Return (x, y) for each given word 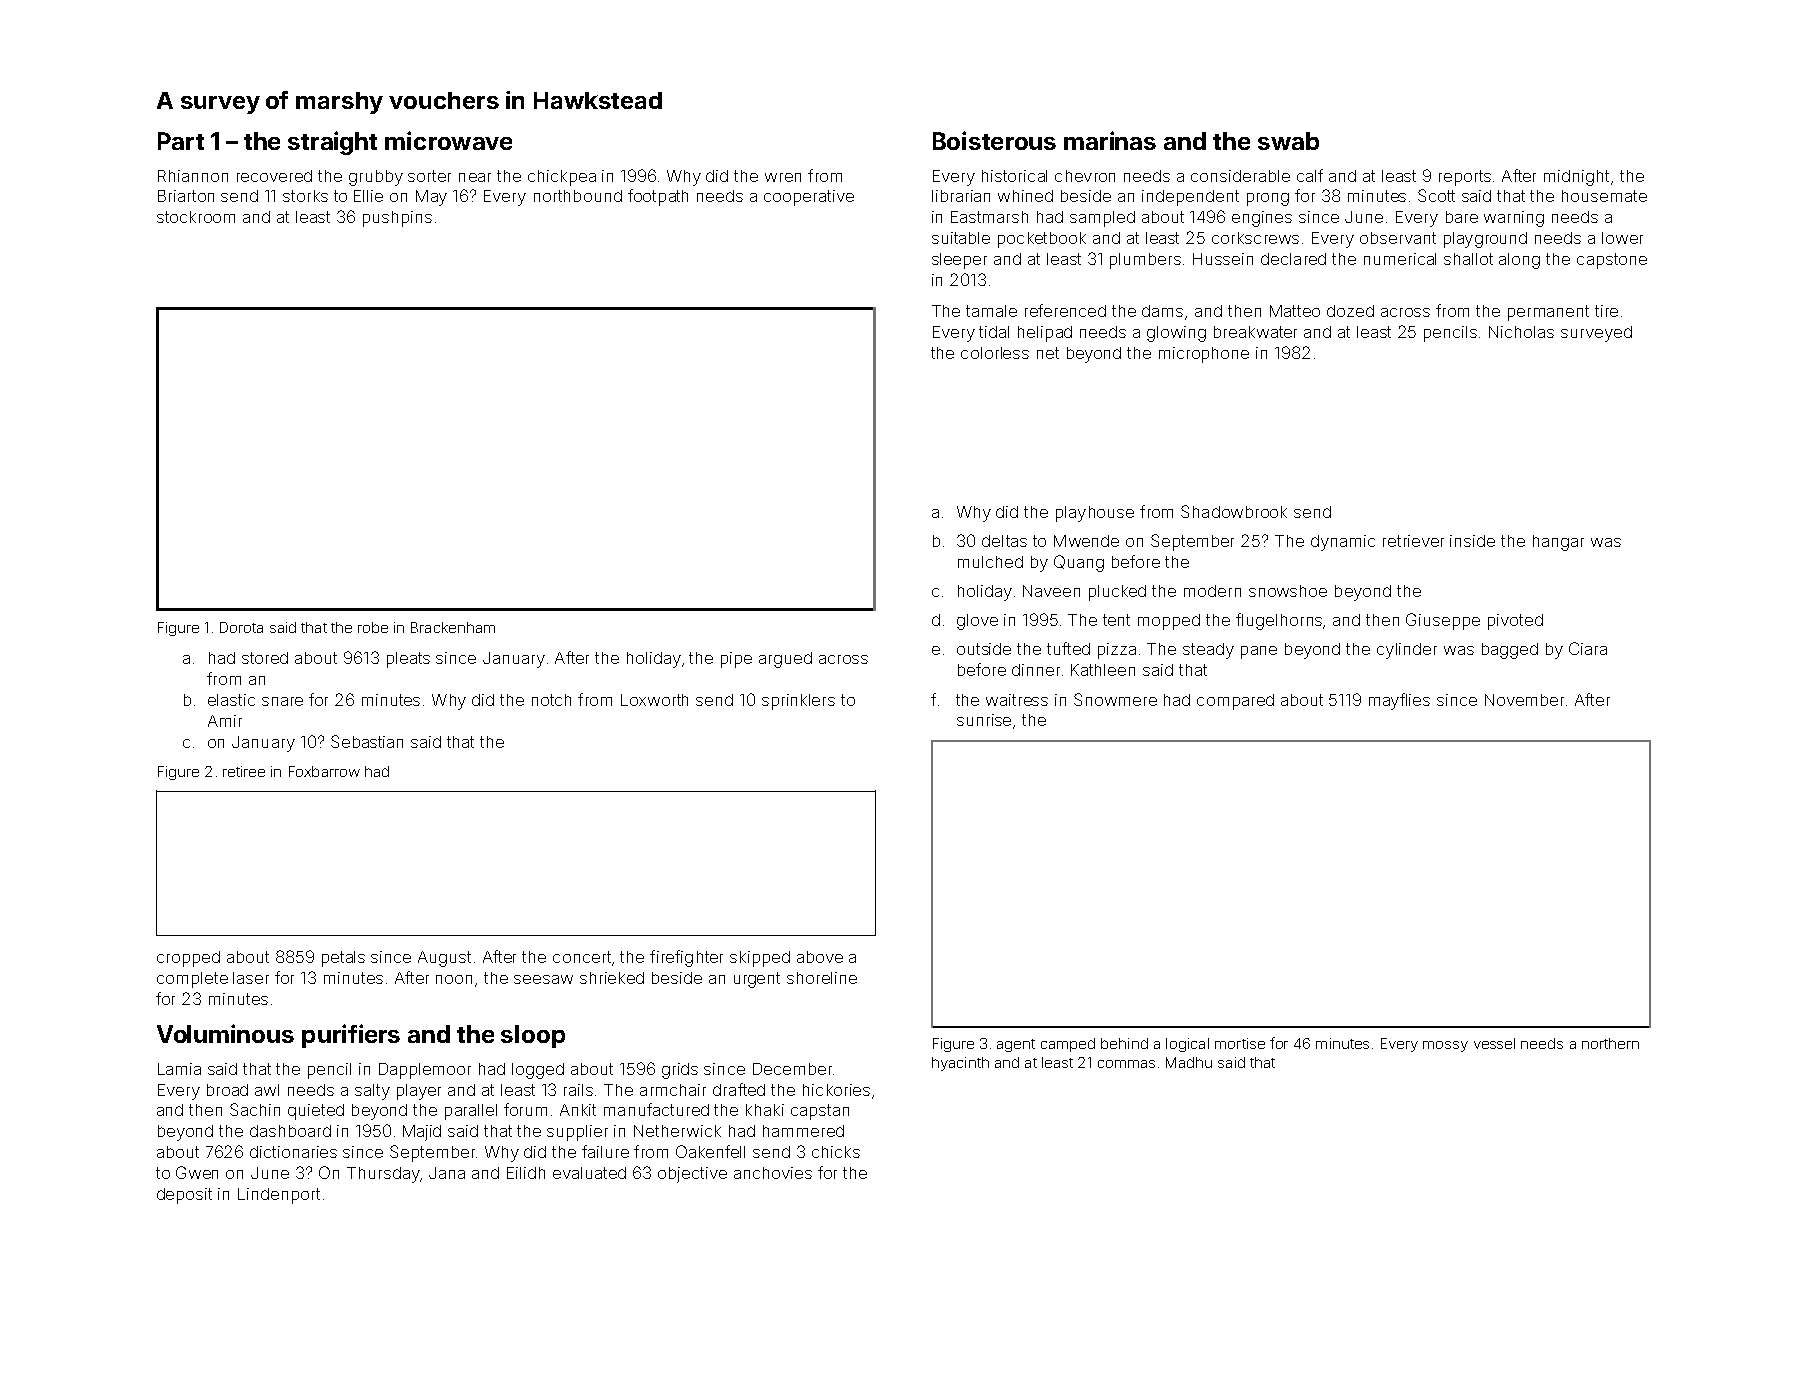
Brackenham (453, 627)
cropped (188, 959)
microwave (448, 140)
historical (1014, 176)
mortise (1240, 1043)
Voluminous (225, 1033)
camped (1068, 1045)
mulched (990, 562)
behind (1124, 1043)
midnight (1576, 178)
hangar (1558, 543)
